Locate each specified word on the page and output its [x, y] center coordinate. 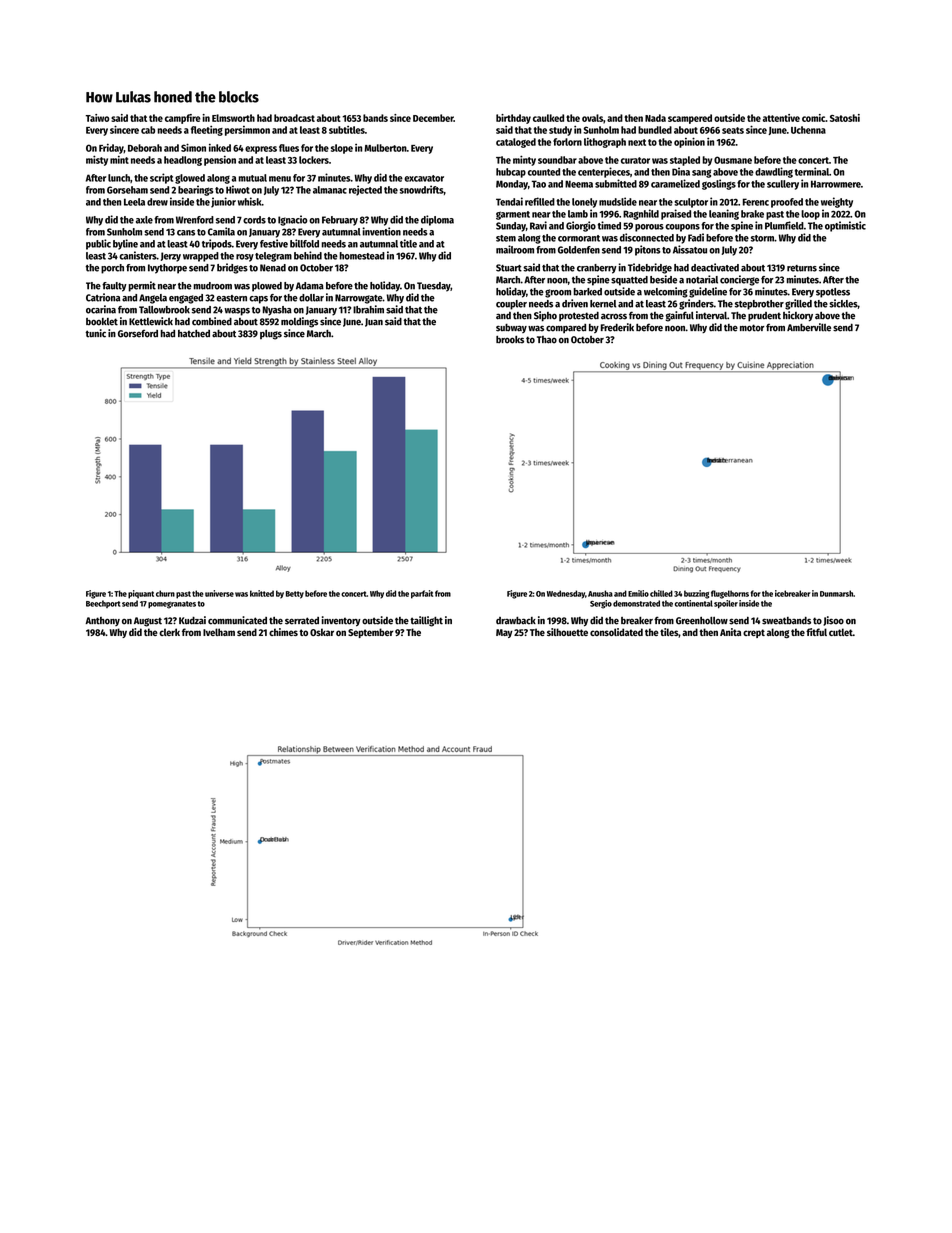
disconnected [647, 237]
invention [381, 231]
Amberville [809, 327]
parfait [422, 594]
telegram [273, 257]
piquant [141, 594]
